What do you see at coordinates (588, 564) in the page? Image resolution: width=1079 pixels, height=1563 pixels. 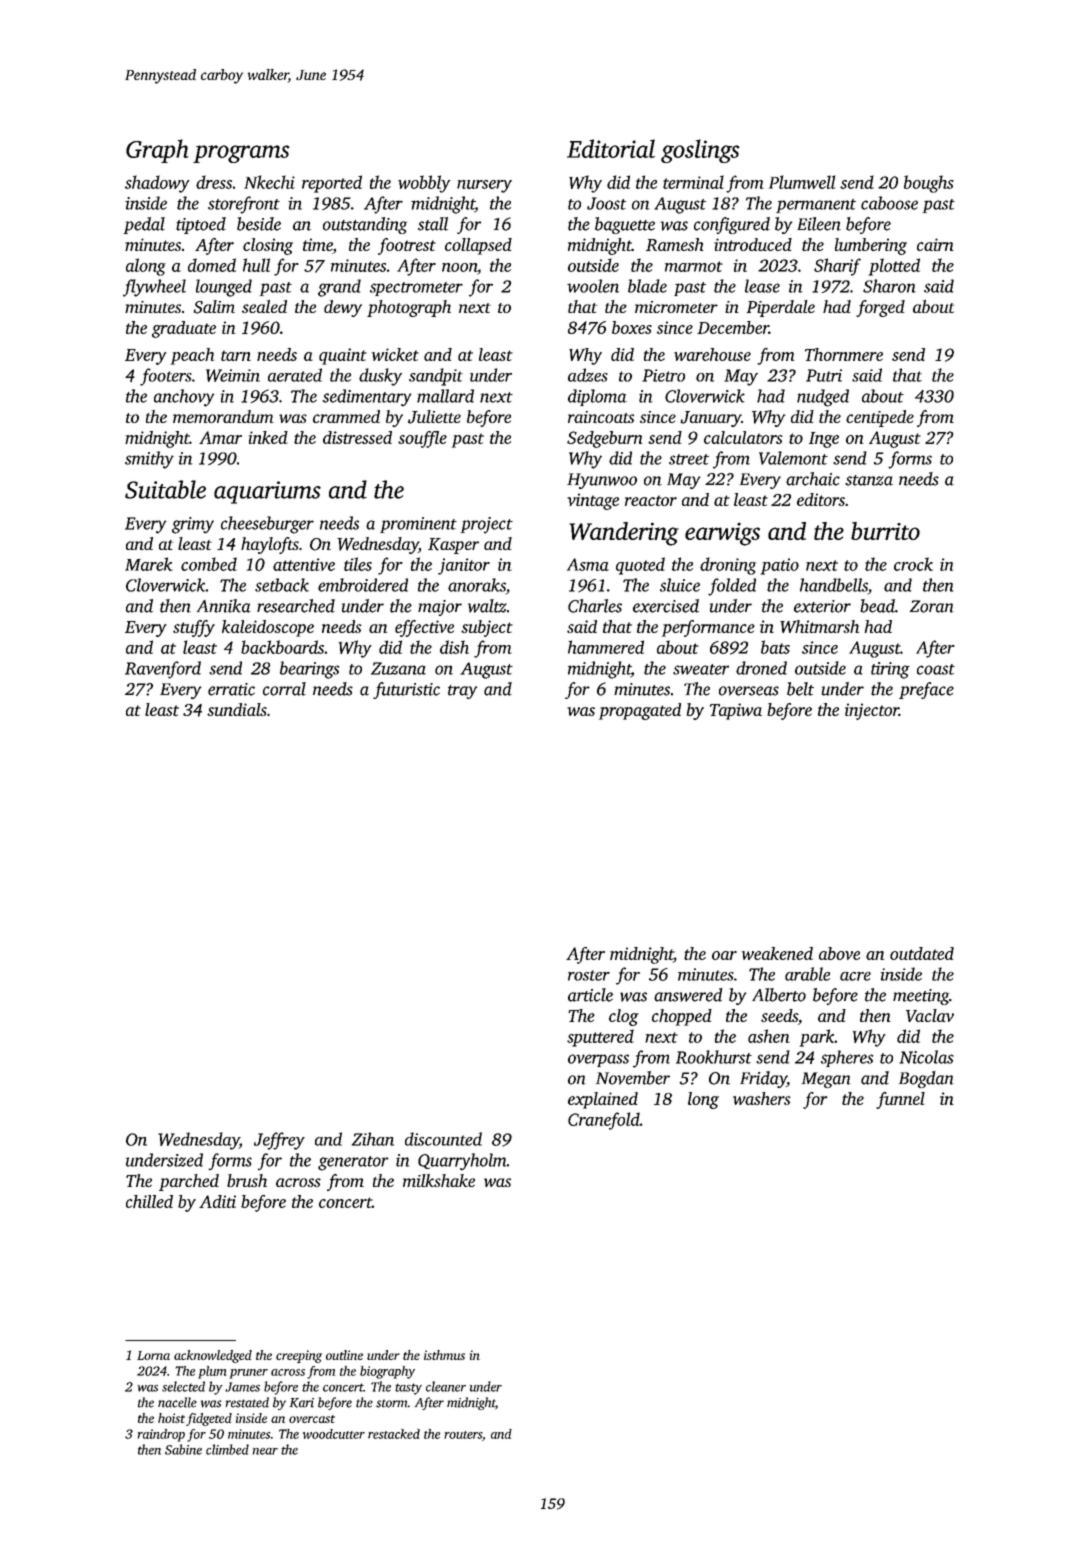 I see `Asma` at bounding box center [588, 564].
